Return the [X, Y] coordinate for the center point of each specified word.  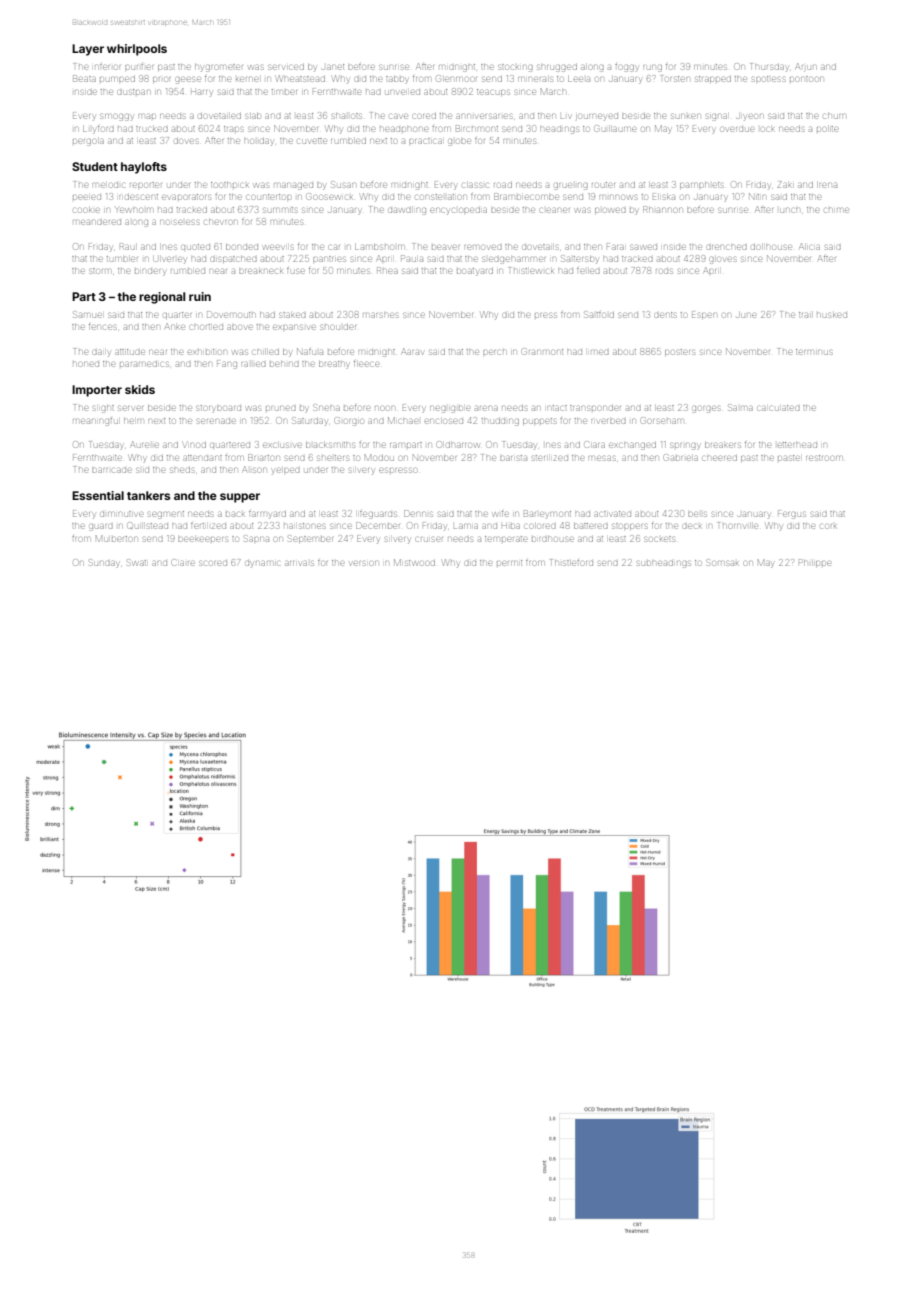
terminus [814, 352]
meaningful [95, 421]
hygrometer [219, 68]
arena [486, 408]
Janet [333, 67]
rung [652, 68]
